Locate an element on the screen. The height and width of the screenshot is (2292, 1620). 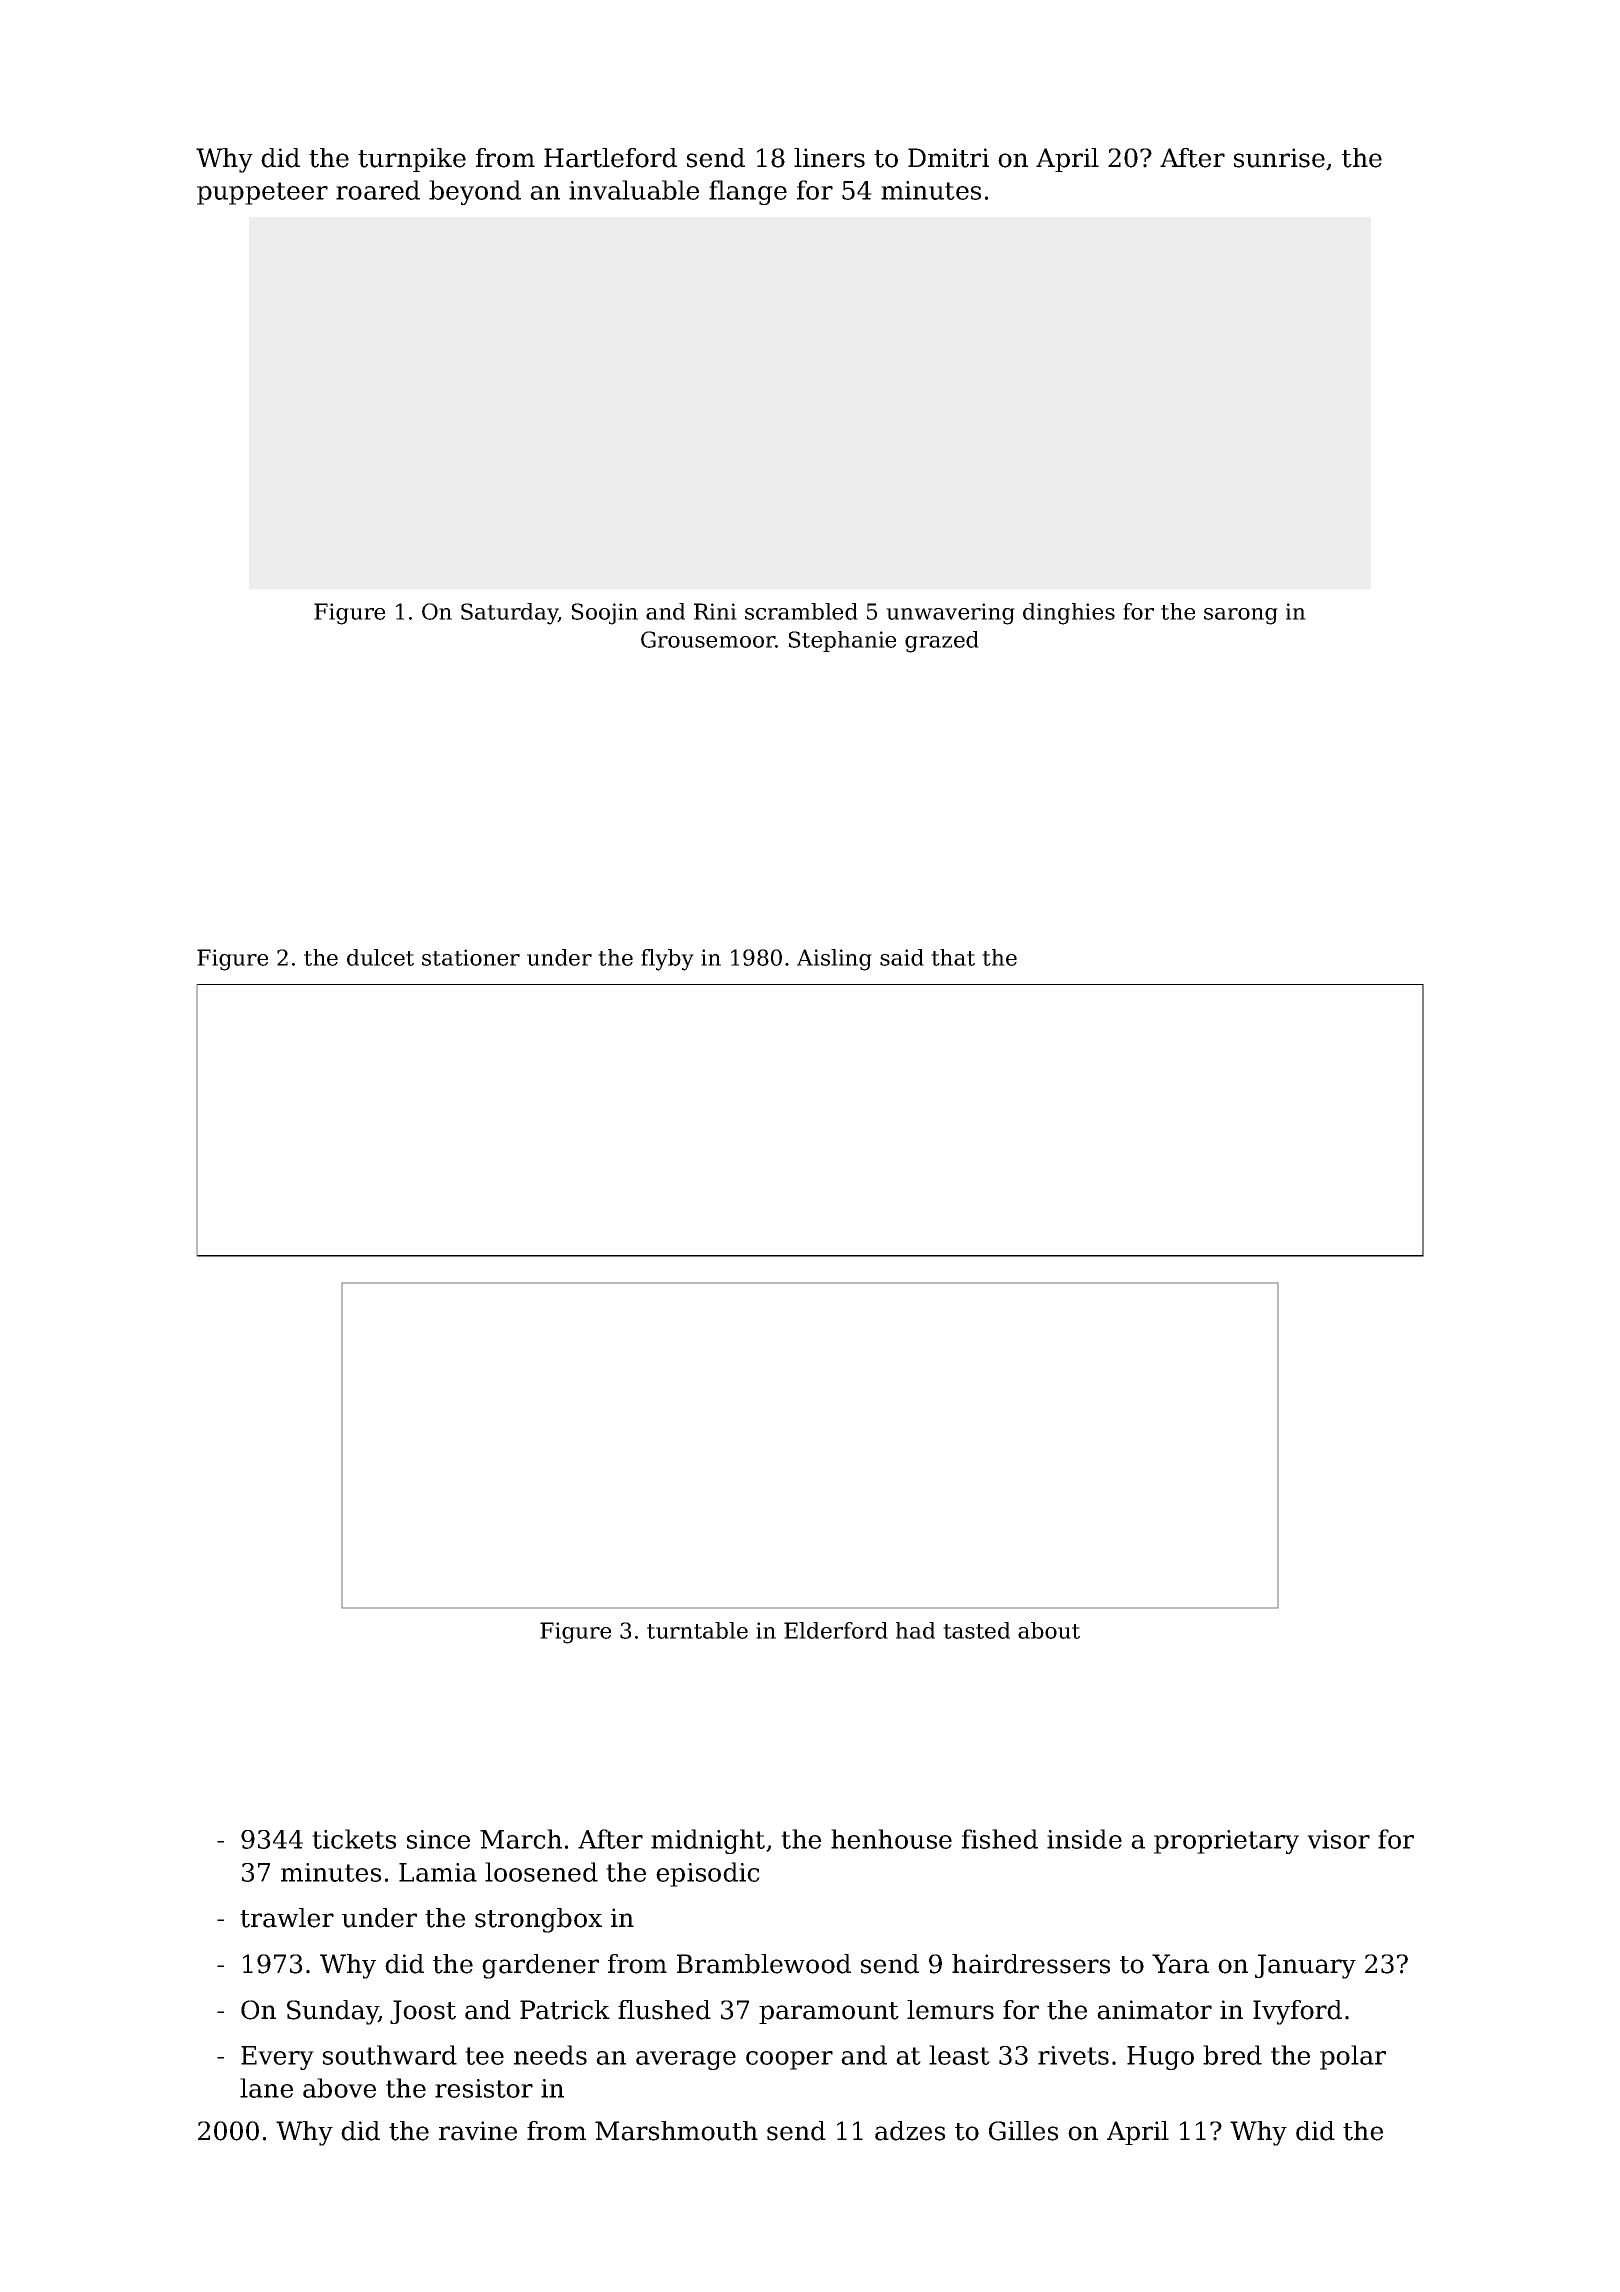
Elderford is located at coordinates (836, 1630).
